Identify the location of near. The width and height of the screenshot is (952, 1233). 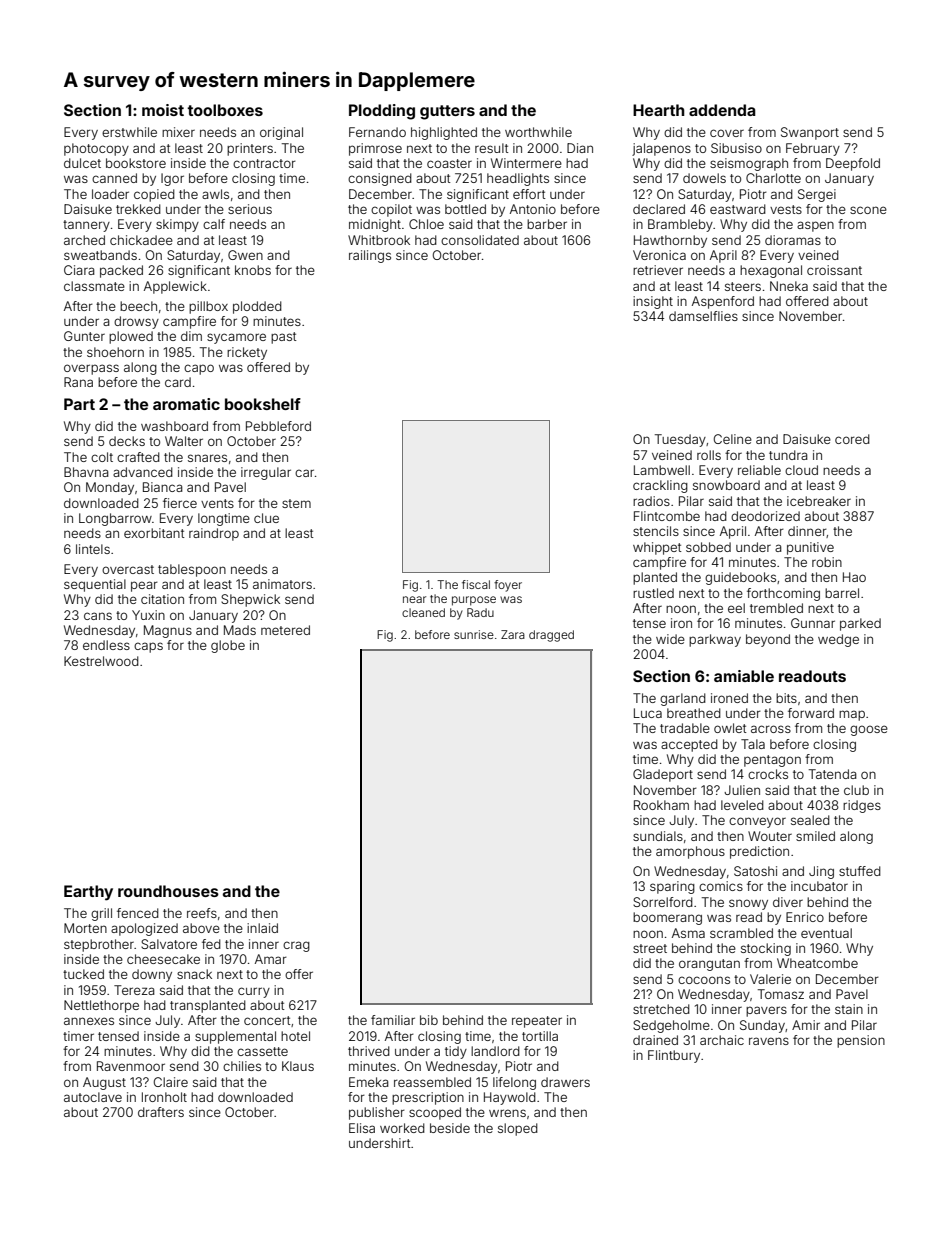
(414, 599).
